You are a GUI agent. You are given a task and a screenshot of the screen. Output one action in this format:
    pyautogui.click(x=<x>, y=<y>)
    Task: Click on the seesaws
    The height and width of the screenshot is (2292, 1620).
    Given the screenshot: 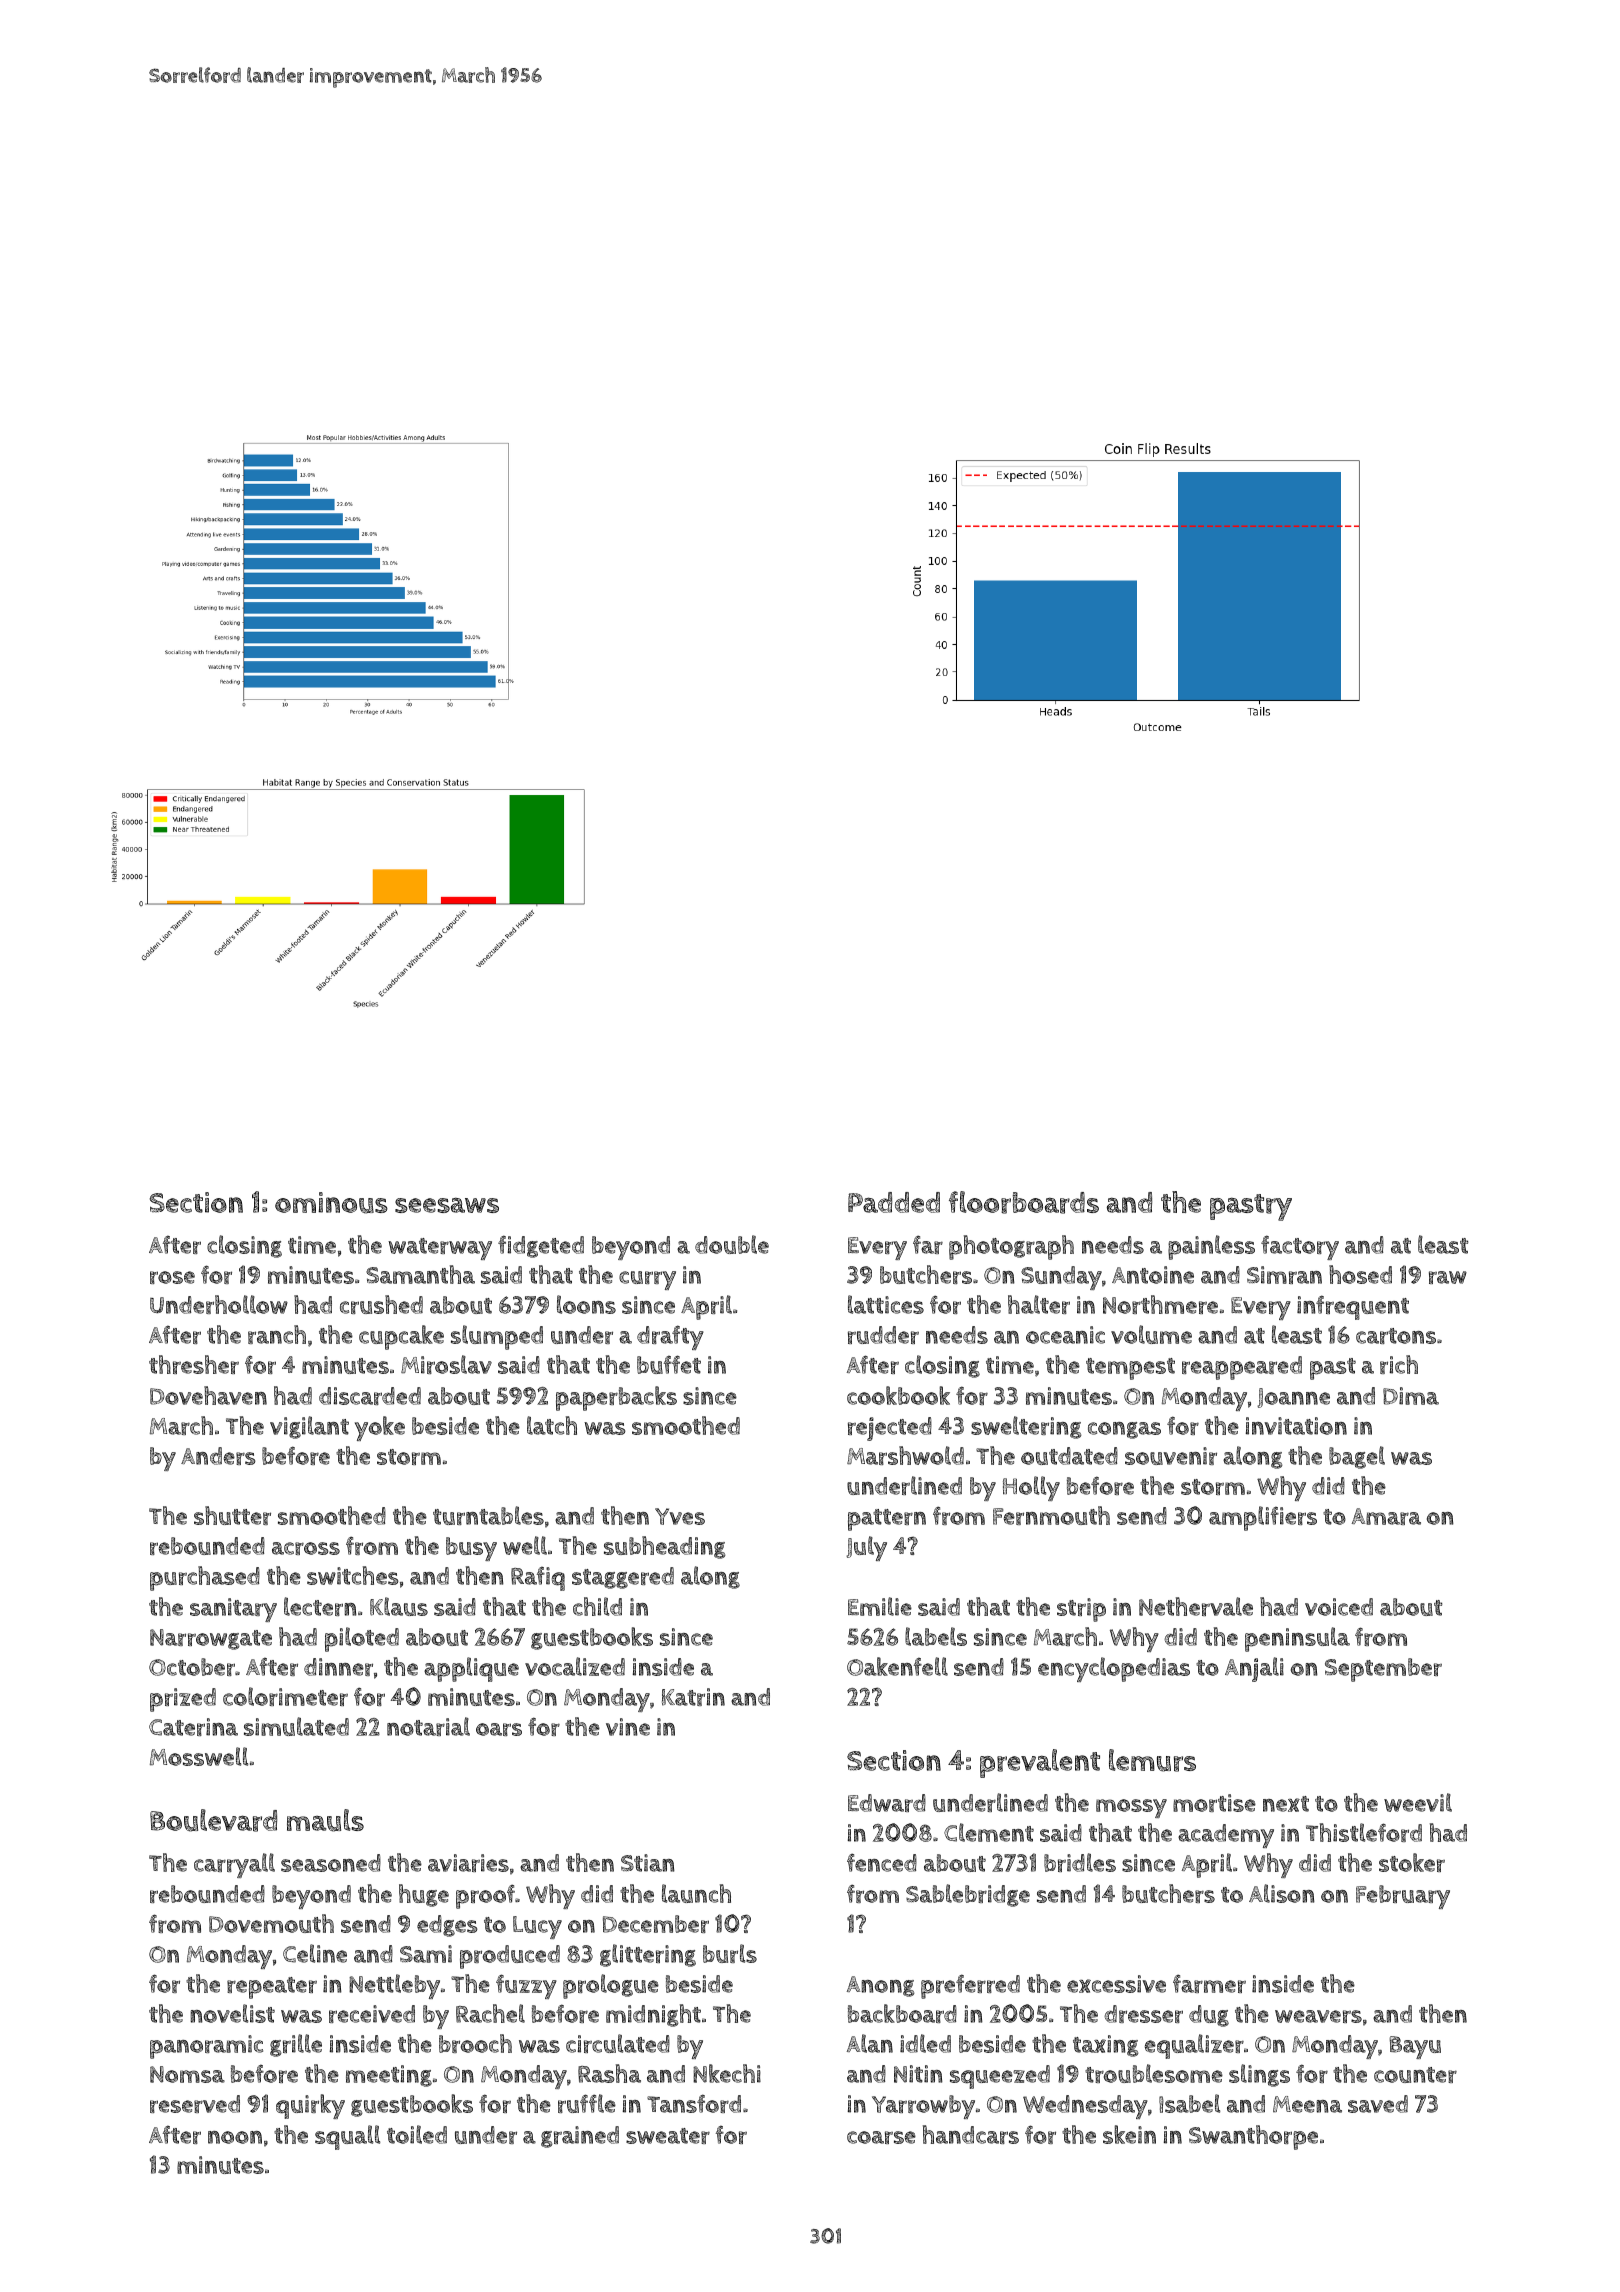 What is the action you would take?
    pyautogui.click(x=447, y=1205)
